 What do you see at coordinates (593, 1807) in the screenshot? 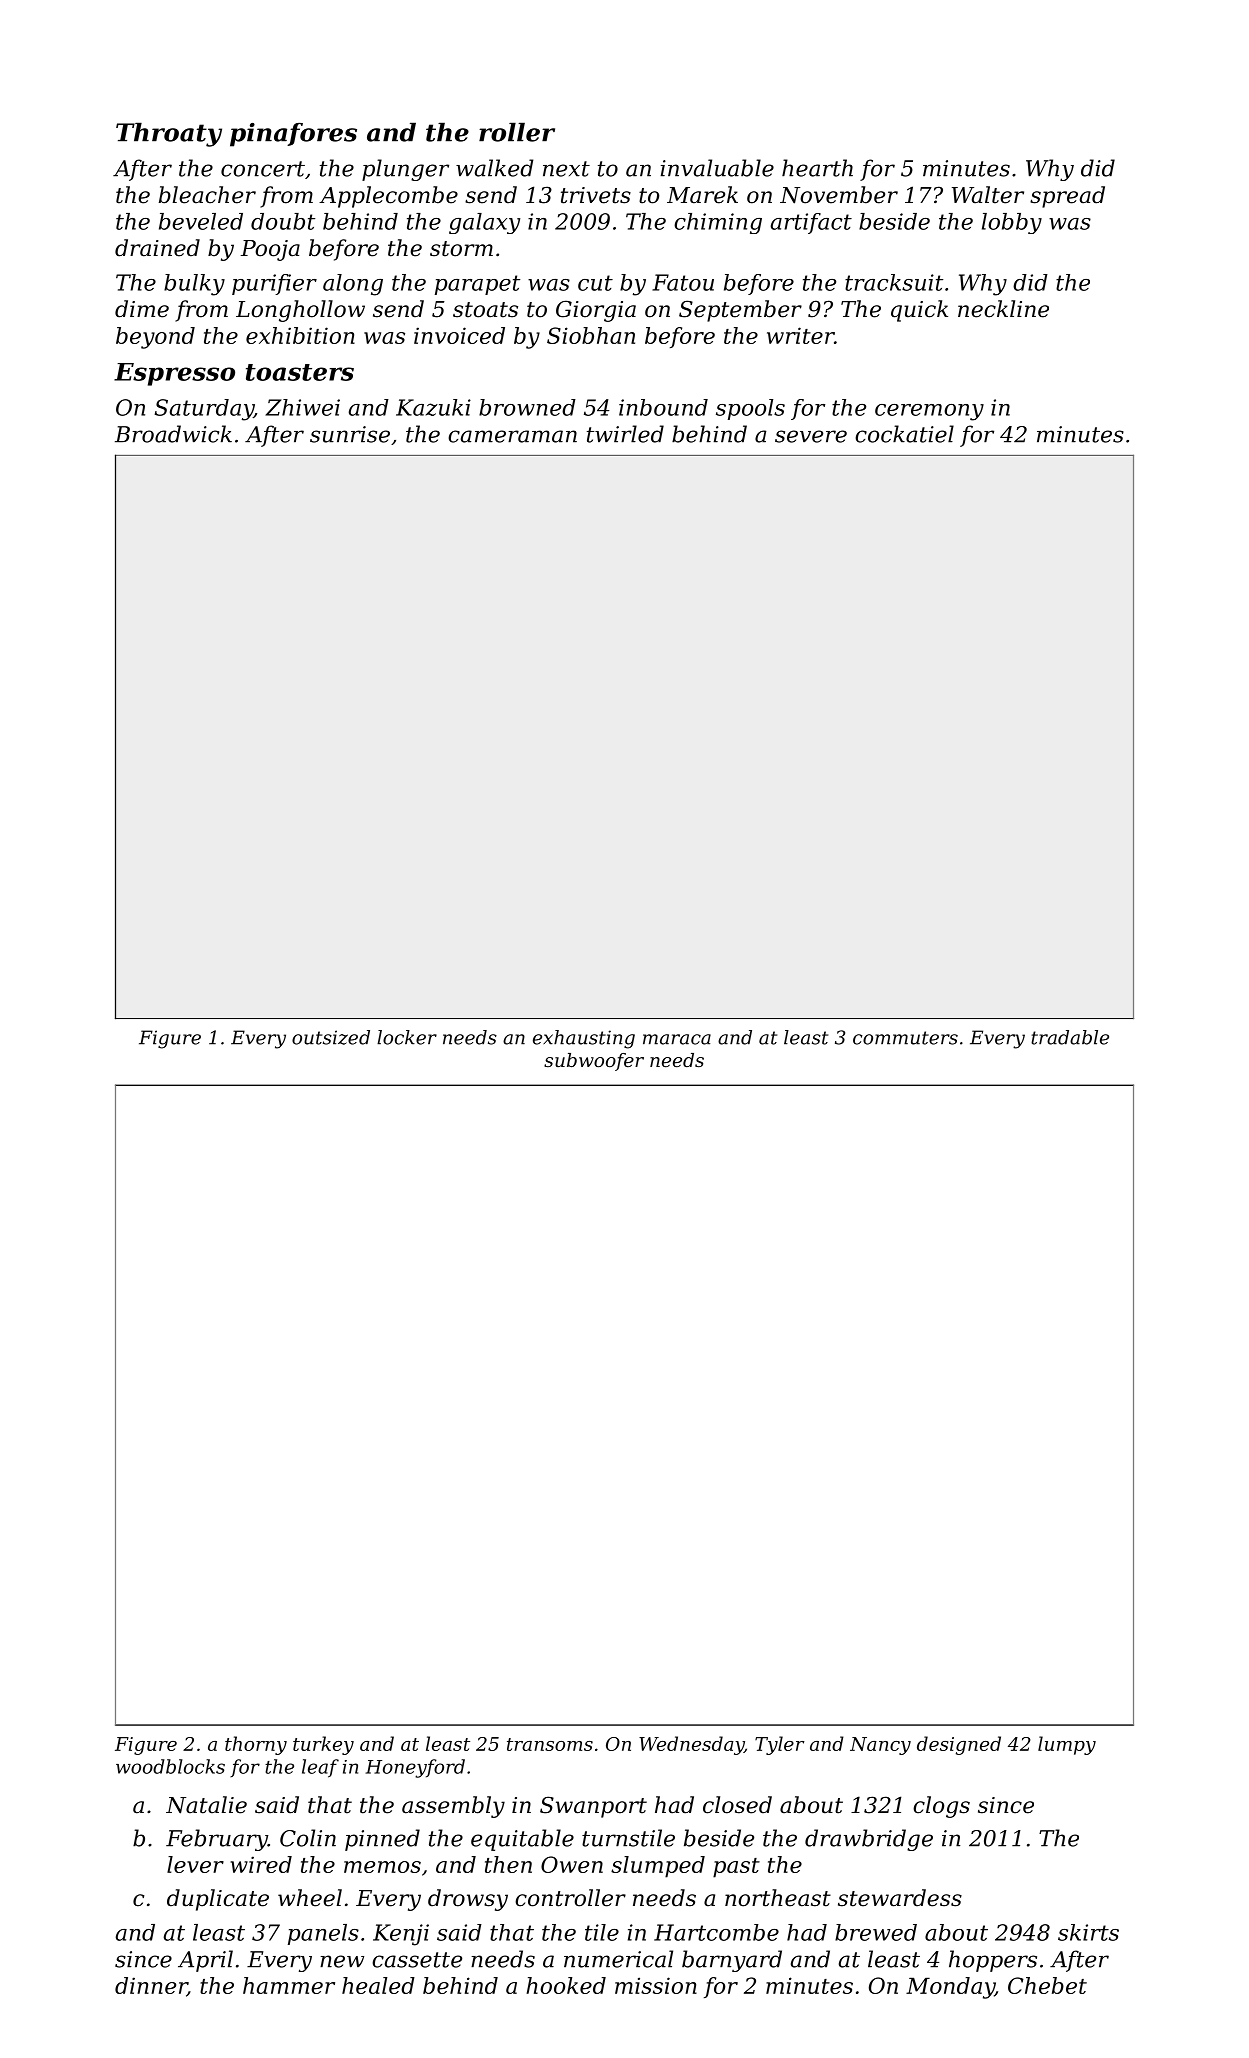
I see `Swanport` at bounding box center [593, 1807].
